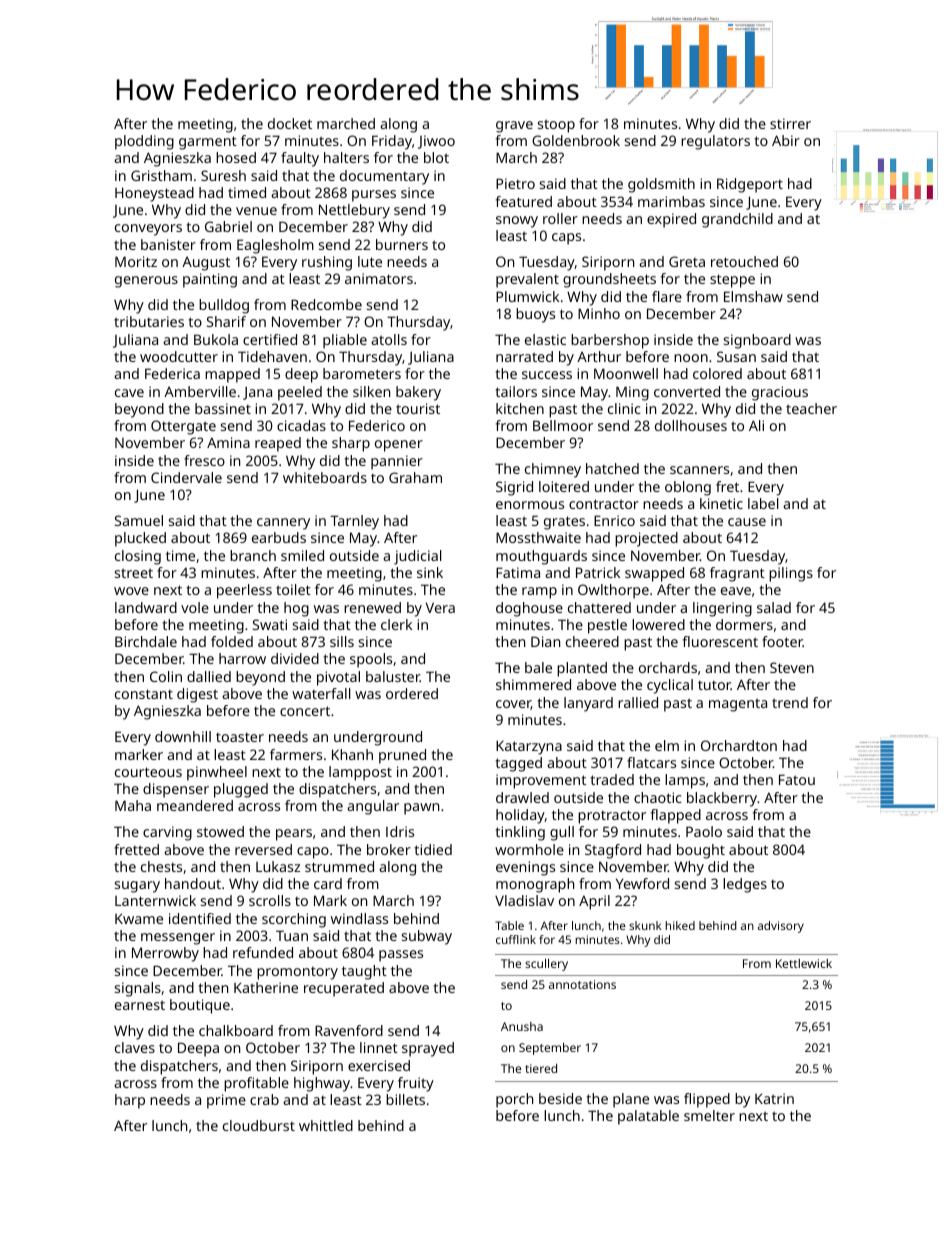 The image size is (952, 1233). I want to click on cause, so click(747, 522).
